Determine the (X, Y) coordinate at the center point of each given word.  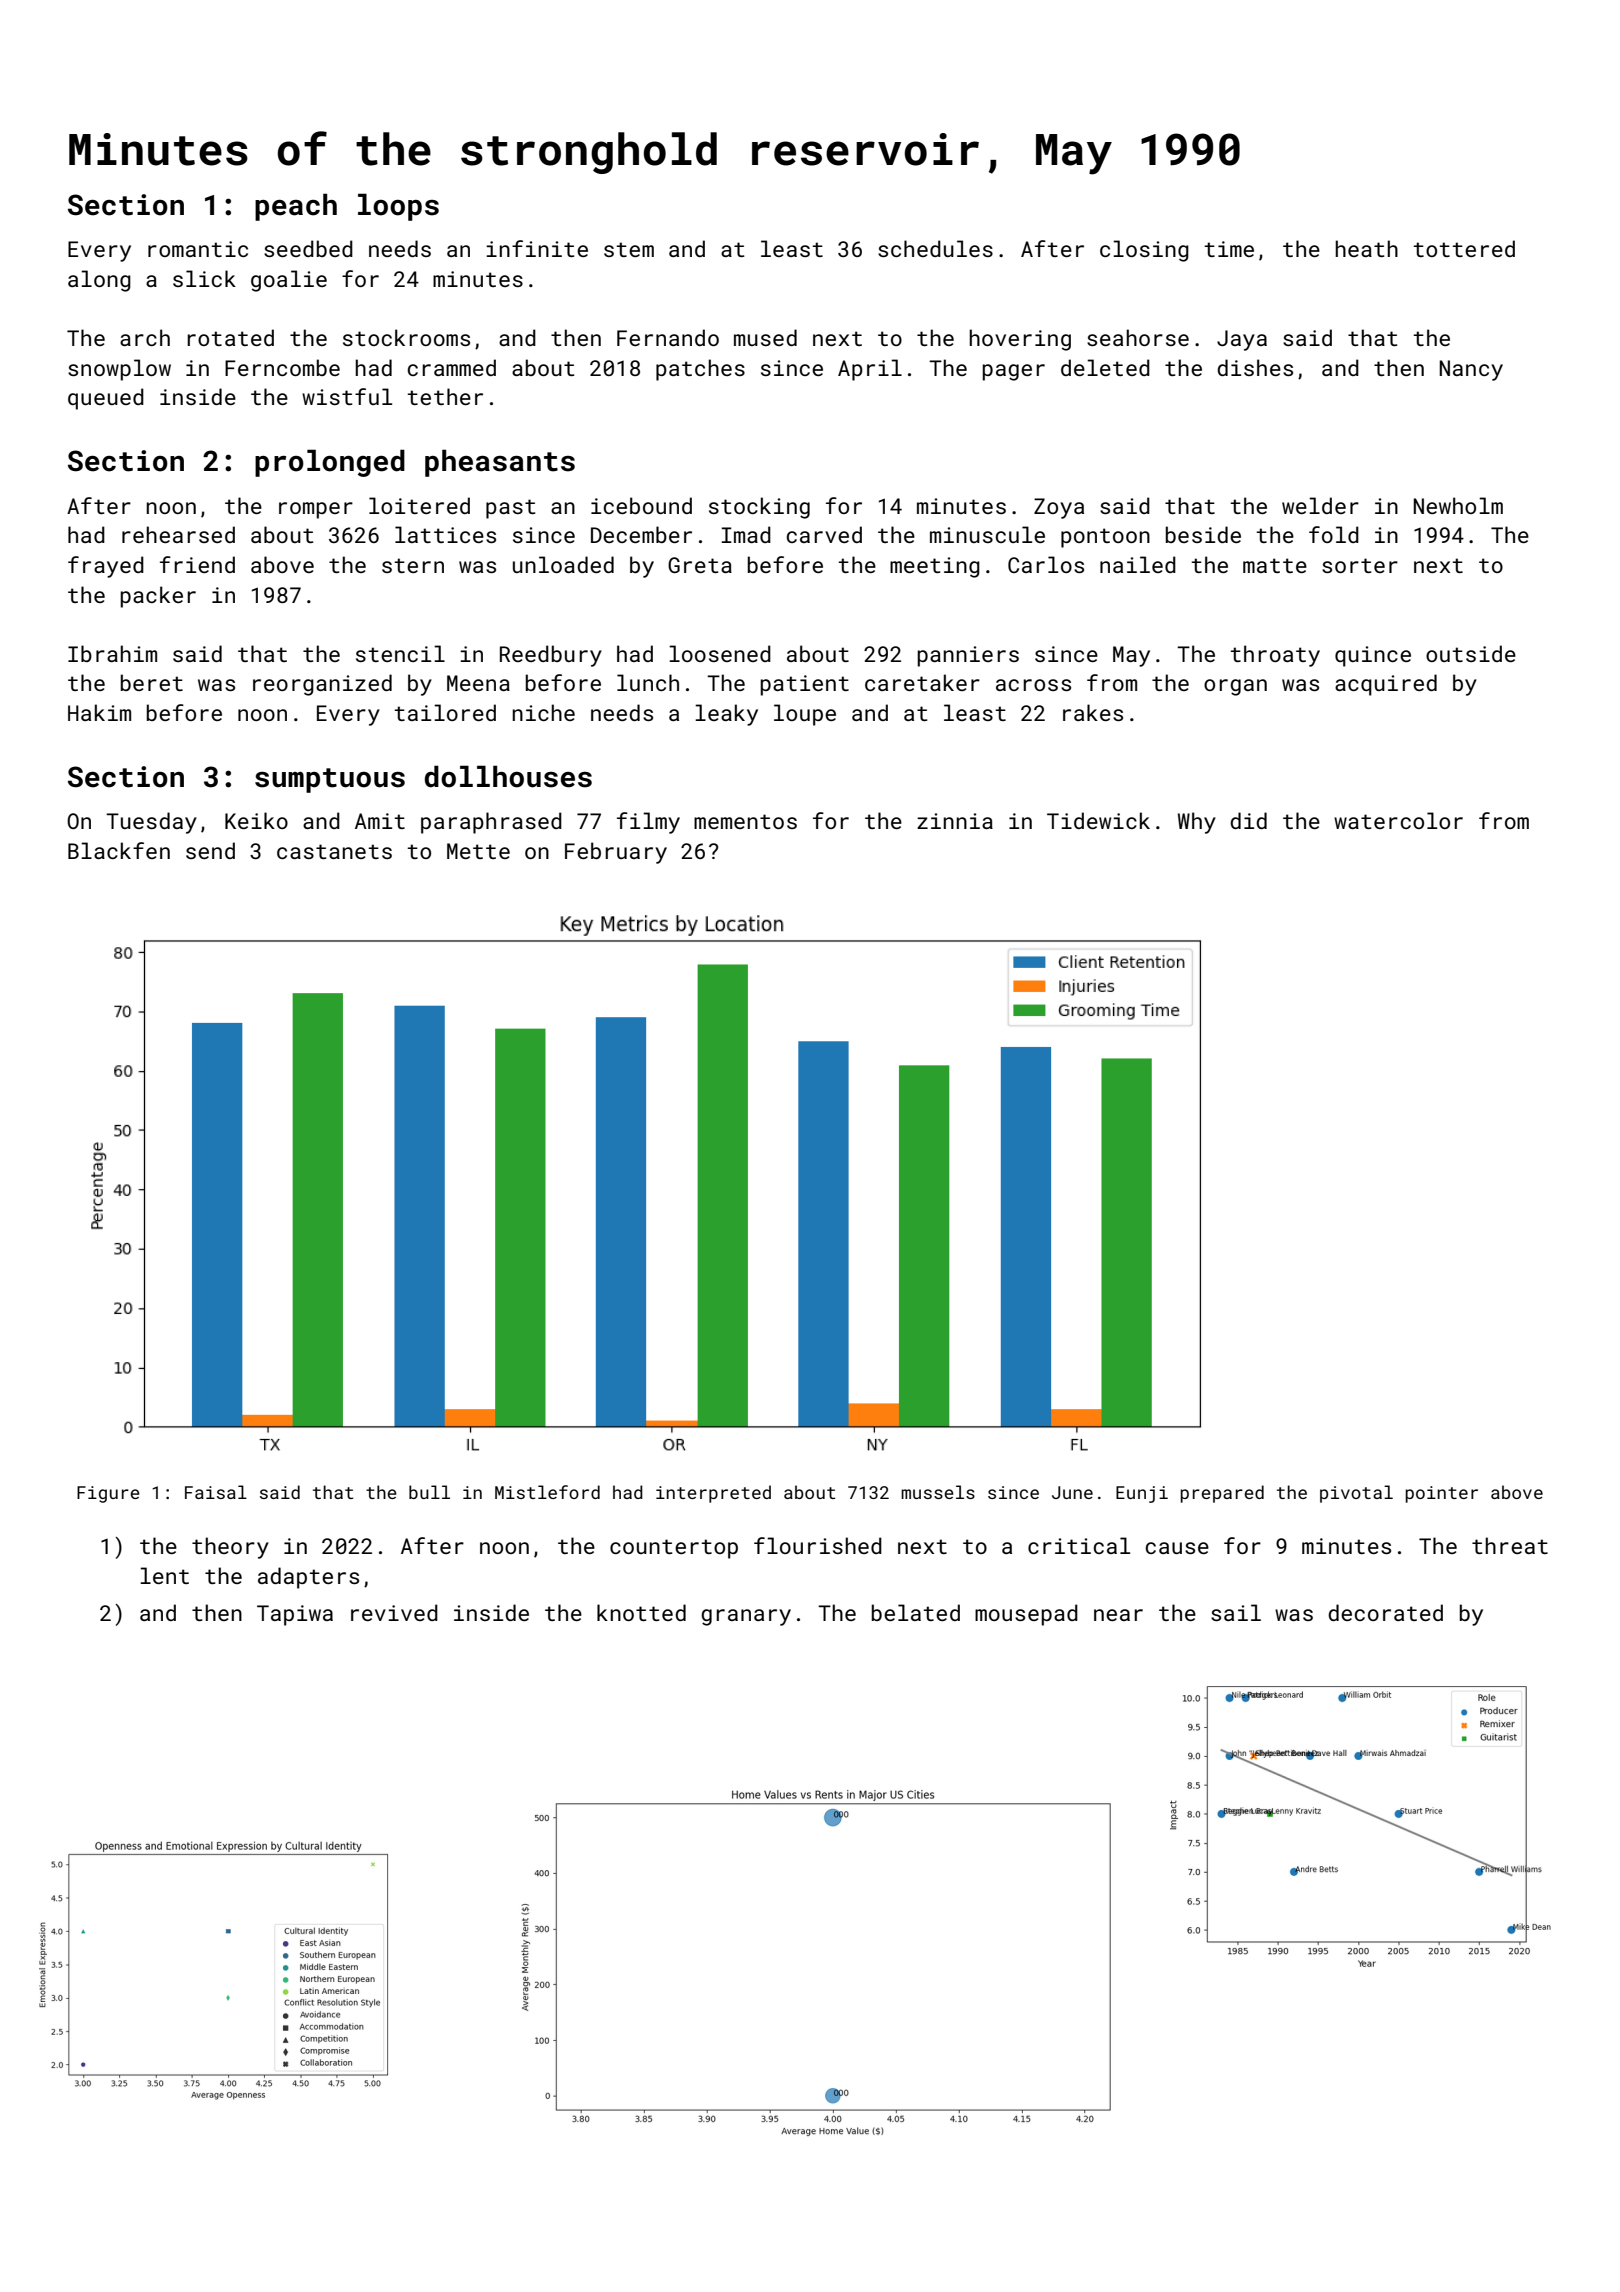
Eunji (1142, 1494)
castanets (334, 851)
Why (1197, 823)
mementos (745, 821)
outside (1471, 653)
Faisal (216, 1492)
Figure (108, 1494)
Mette (478, 851)
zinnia (955, 821)
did (1248, 820)
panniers (968, 656)
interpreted (713, 1494)
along (99, 281)
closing (1144, 251)
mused (765, 337)
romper (316, 510)
